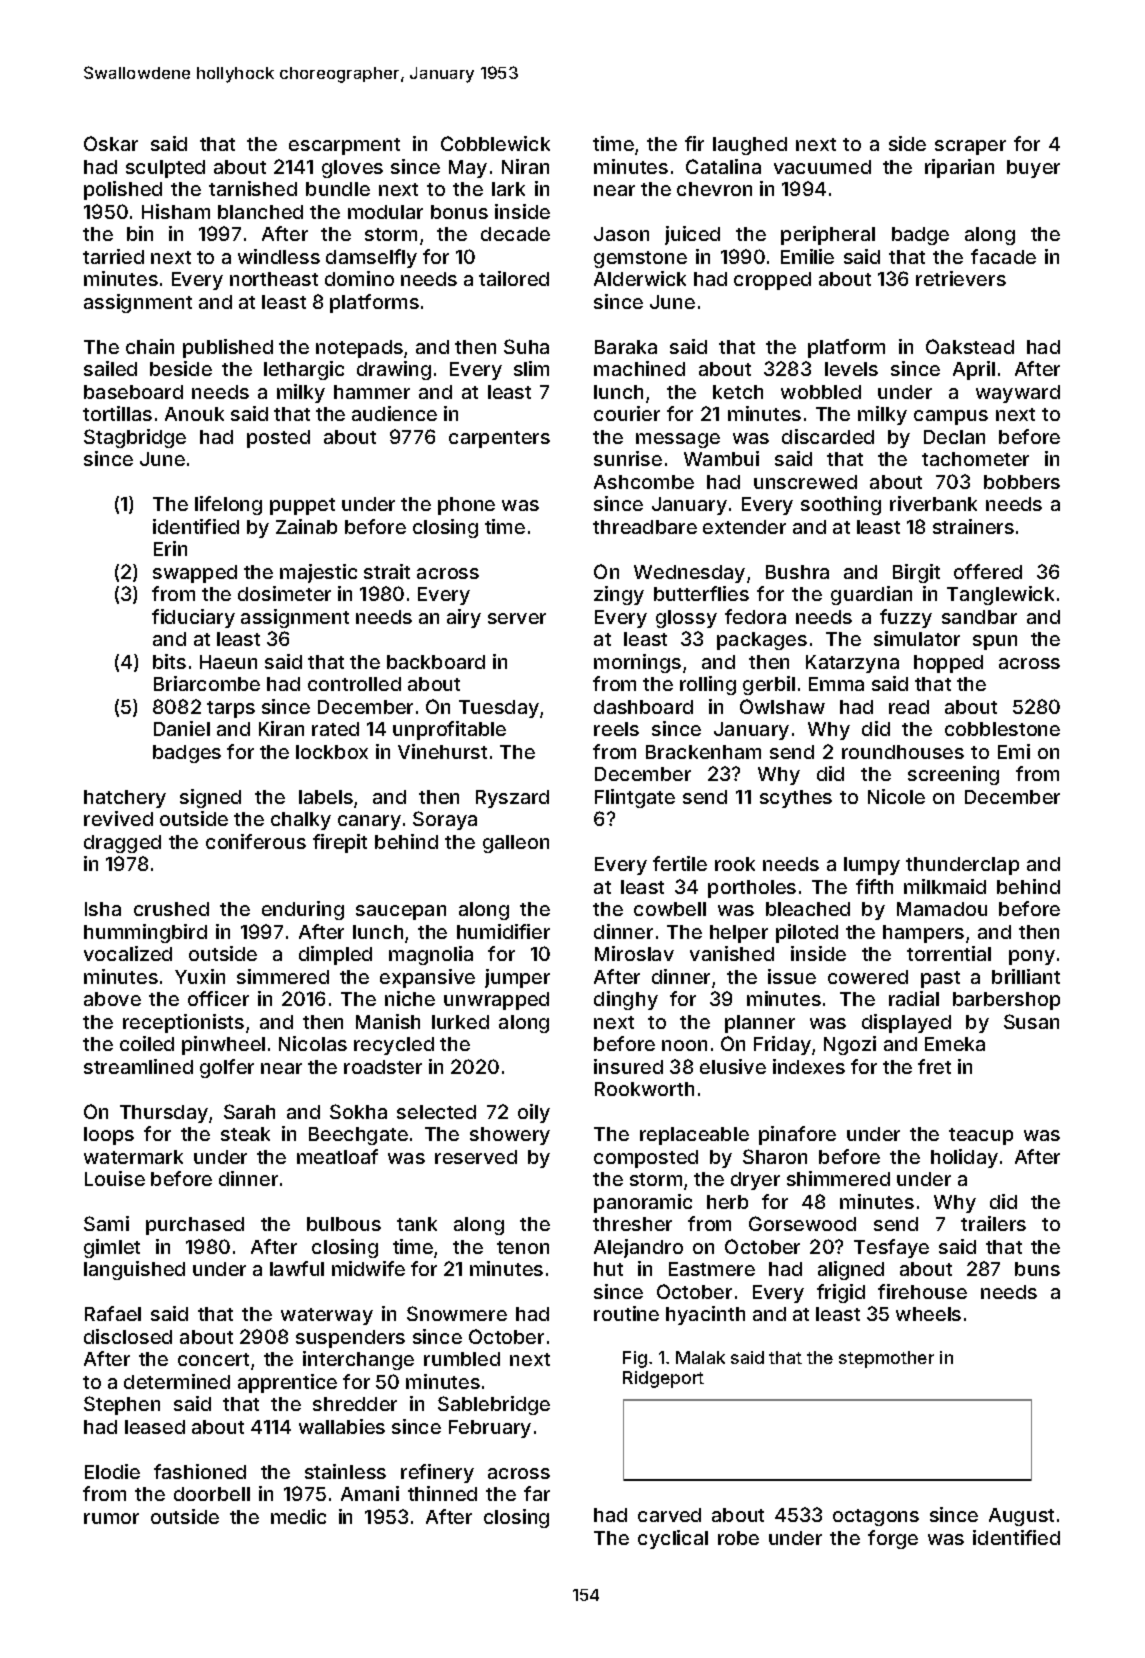  I want to click on Jason, so click(621, 234).
